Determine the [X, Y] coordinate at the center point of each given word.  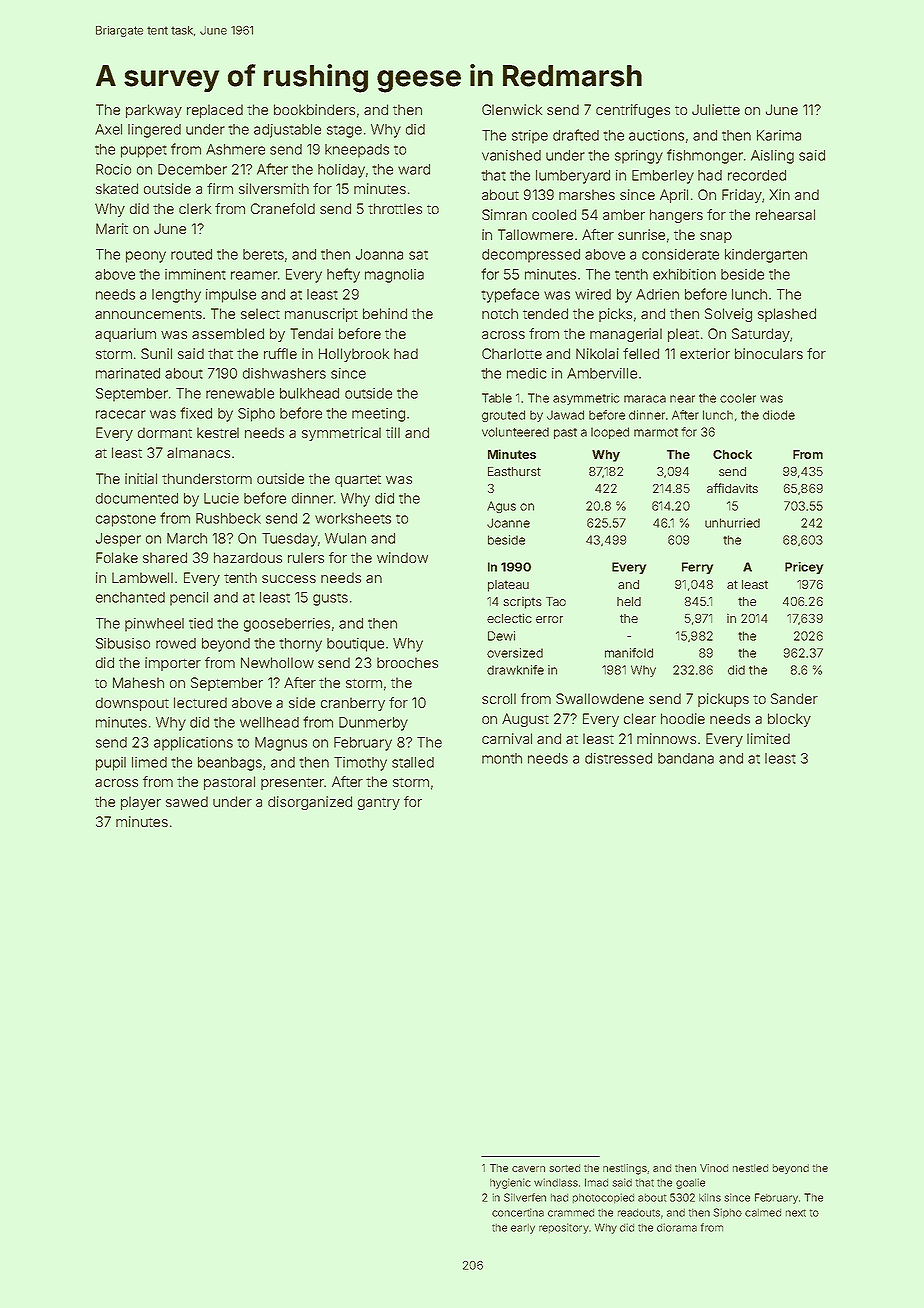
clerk [195, 208]
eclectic [509, 618]
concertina [518, 1212]
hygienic [510, 1183]
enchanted [130, 597]
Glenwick [512, 109]
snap [716, 237]
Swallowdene [600, 698]
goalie [690, 1183]
